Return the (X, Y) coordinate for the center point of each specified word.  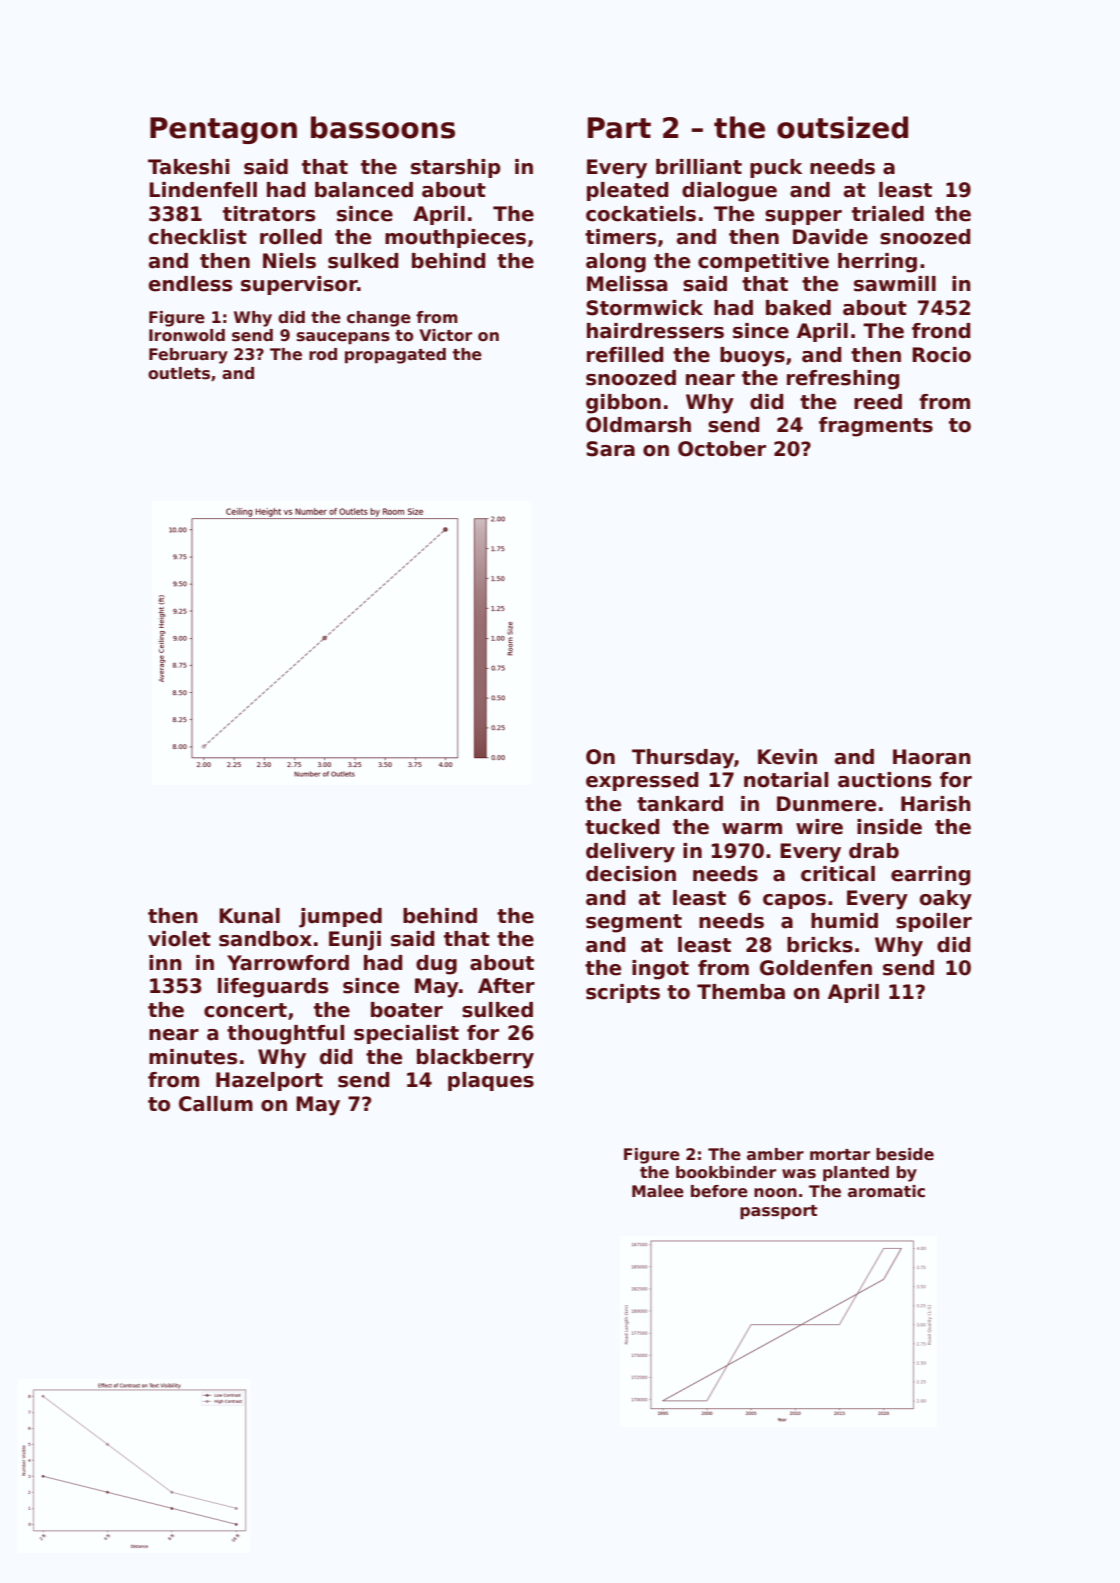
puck (776, 168)
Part (619, 128)
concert (245, 1010)
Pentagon (223, 130)
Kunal (249, 916)
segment (634, 923)
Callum (216, 1104)
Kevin (787, 757)
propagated (395, 356)
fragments (876, 427)
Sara (610, 449)
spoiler (934, 922)
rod (323, 354)
